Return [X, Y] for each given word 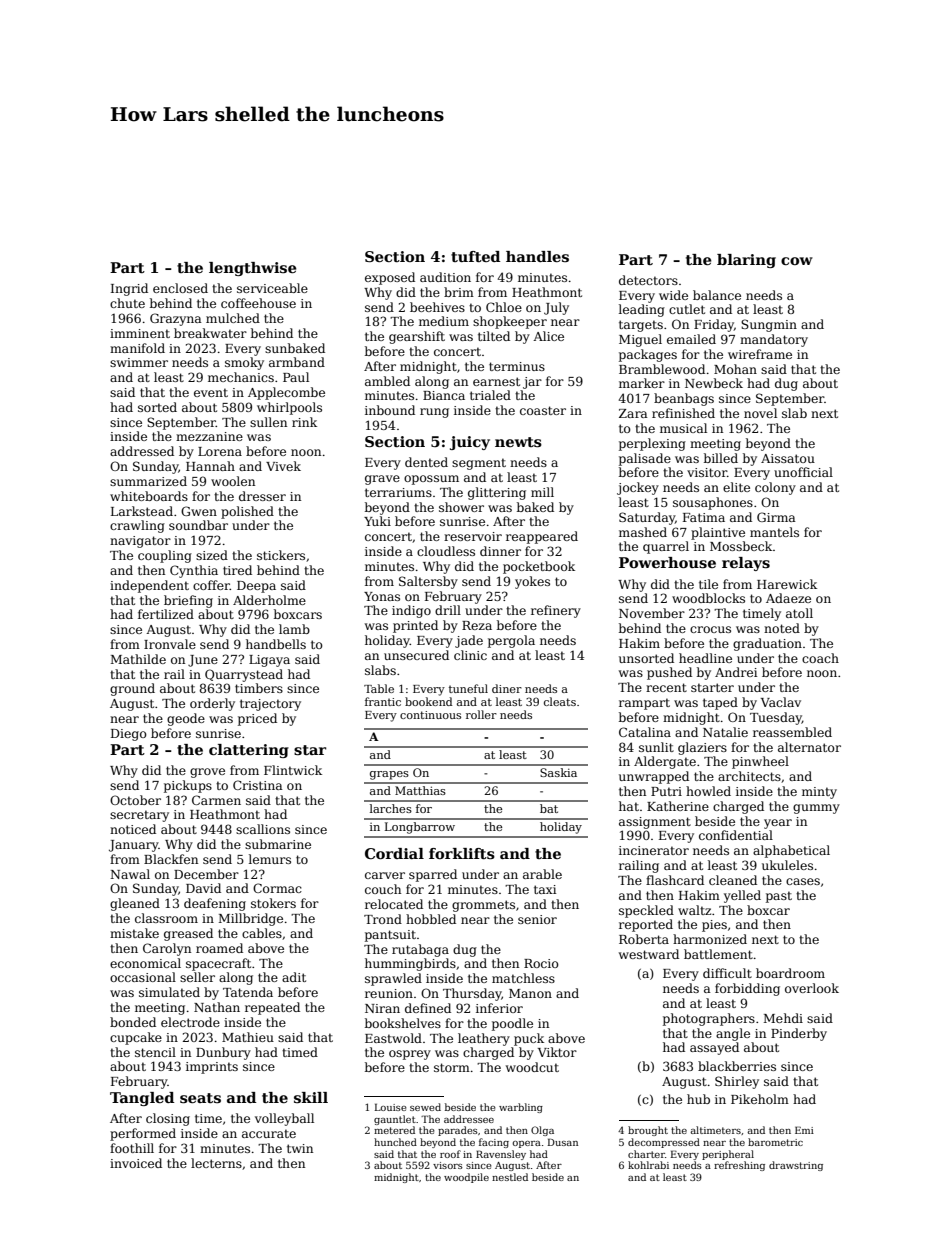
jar [532, 383]
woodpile [466, 1178]
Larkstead [142, 511]
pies [714, 926]
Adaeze [788, 598]
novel [760, 413]
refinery [556, 611]
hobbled [431, 919]
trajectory [270, 705]
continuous [430, 715]
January [134, 846]
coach [820, 658]
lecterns [216, 1163]
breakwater [210, 333]
